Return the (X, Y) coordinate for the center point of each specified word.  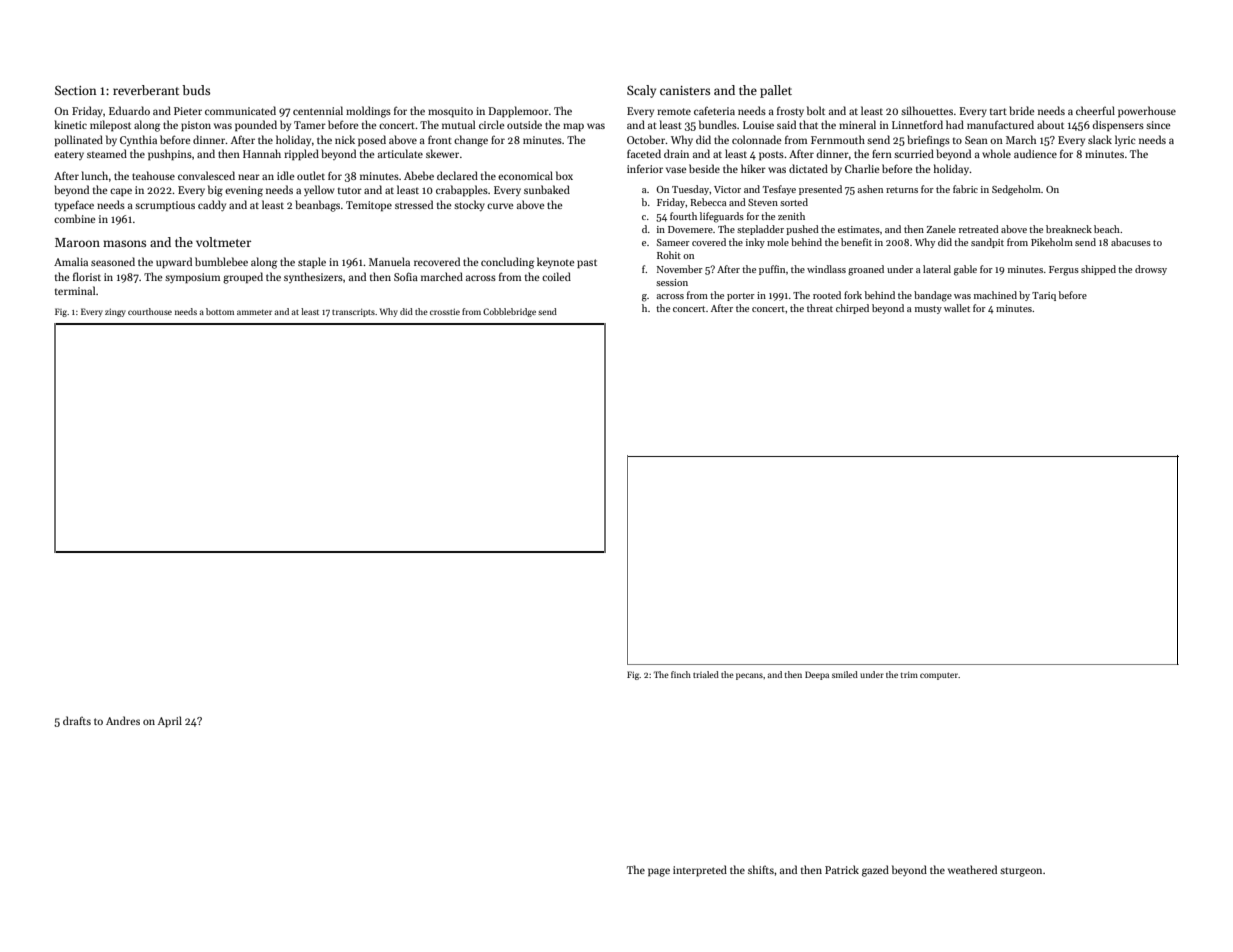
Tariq (1044, 296)
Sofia (406, 276)
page (659, 872)
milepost (110, 125)
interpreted (700, 871)
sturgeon (1021, 872)
